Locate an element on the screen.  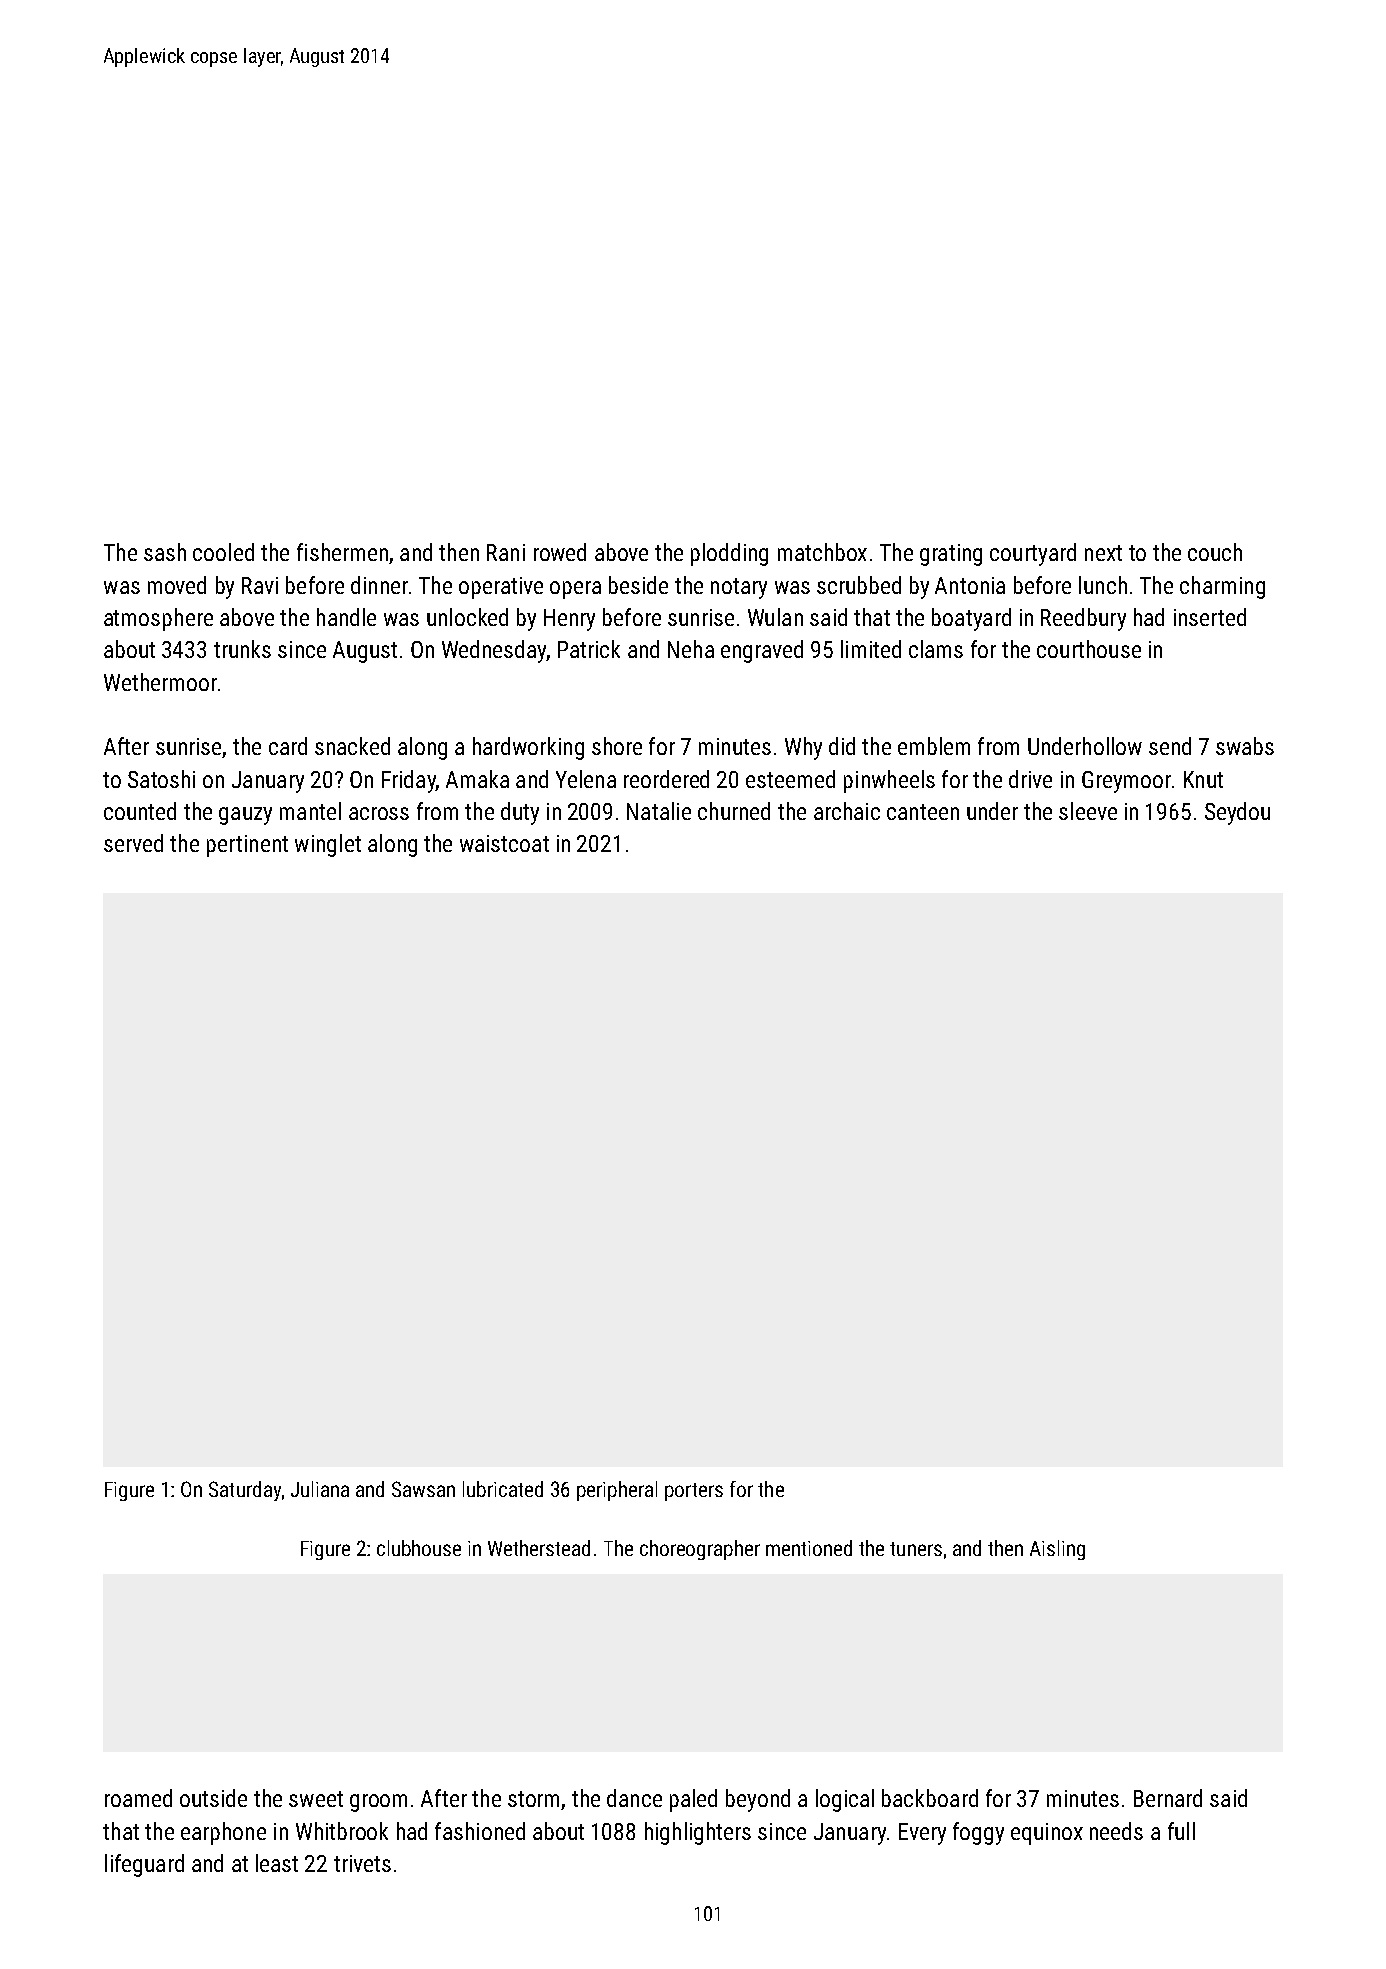
porters is located at coordinates (694, 1492).
